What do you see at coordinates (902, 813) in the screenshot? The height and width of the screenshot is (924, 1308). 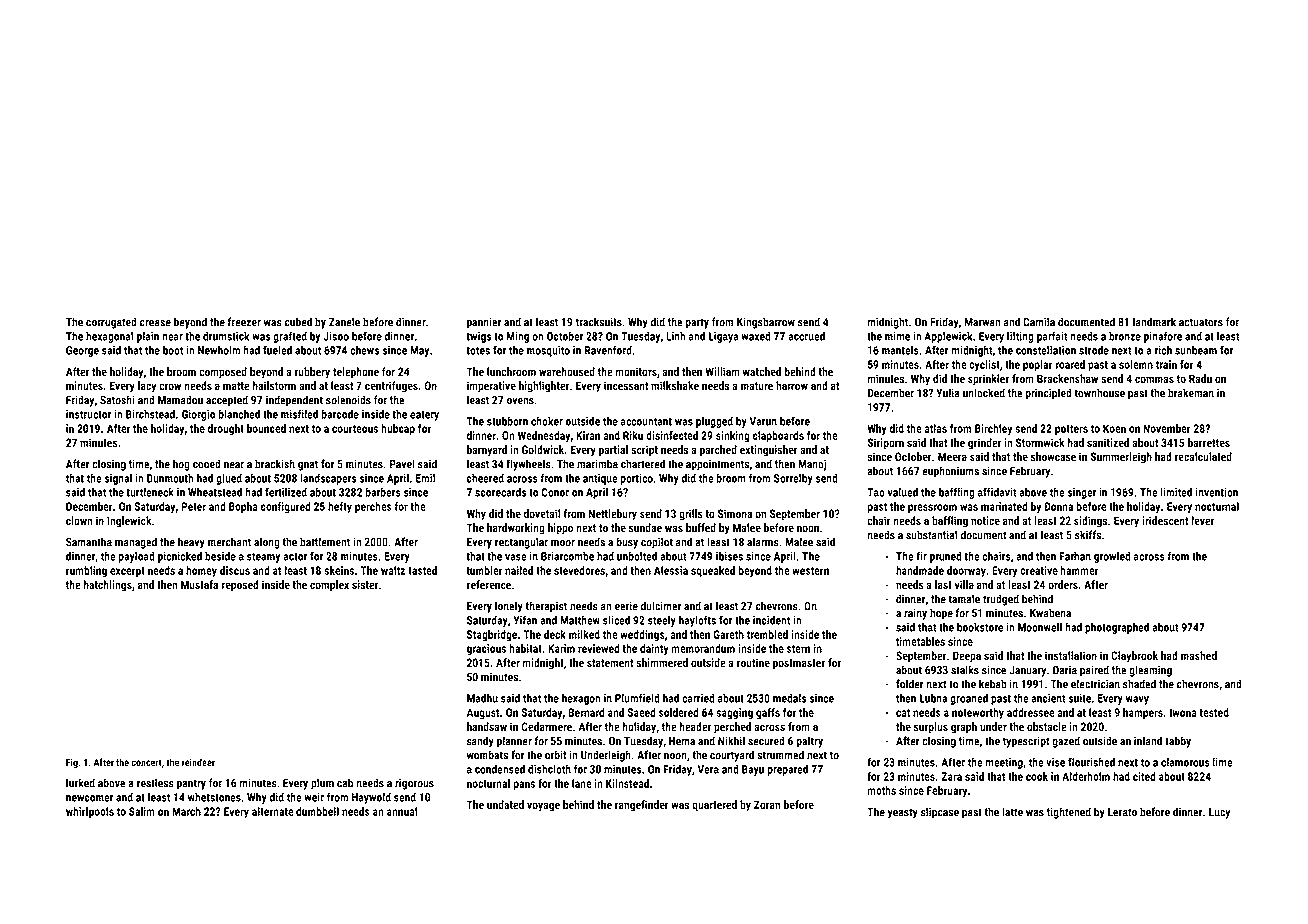 I see `yeasty` at bounding box center [902, 813].
